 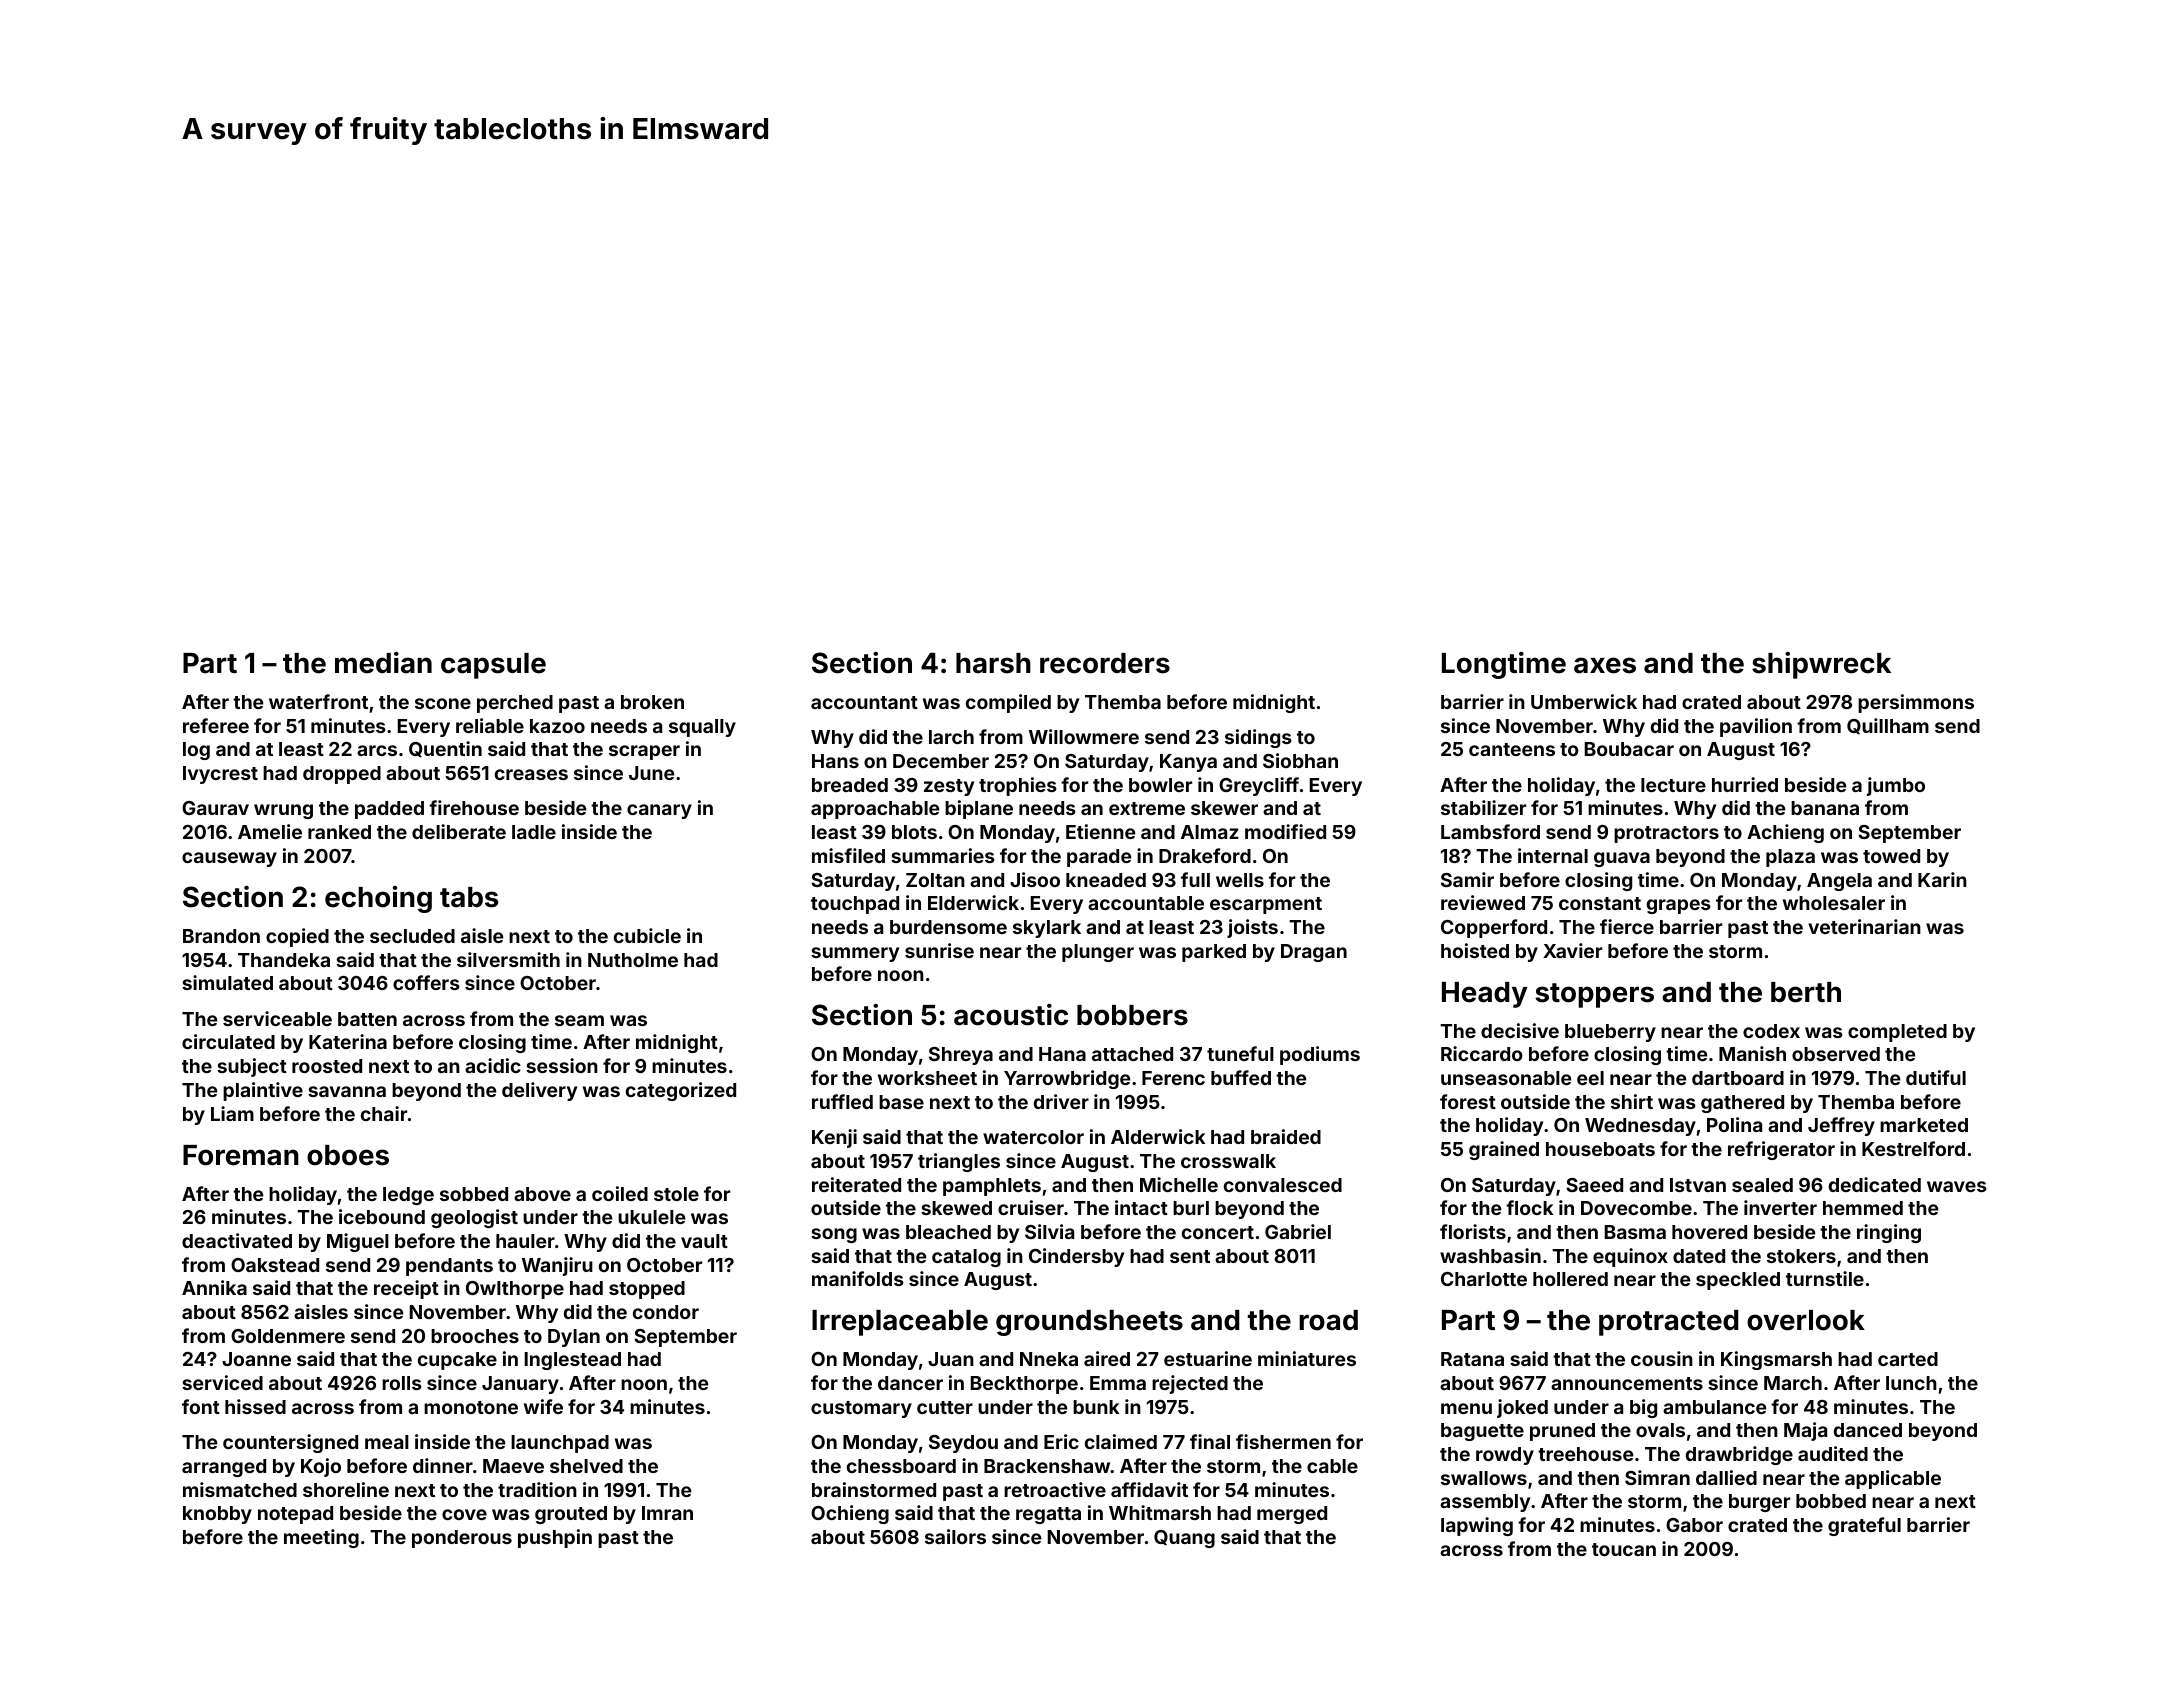 What do you see at coordinates (1184, 1539) in the page?
I see `Quang` at bounding box center [1184, 1539].
